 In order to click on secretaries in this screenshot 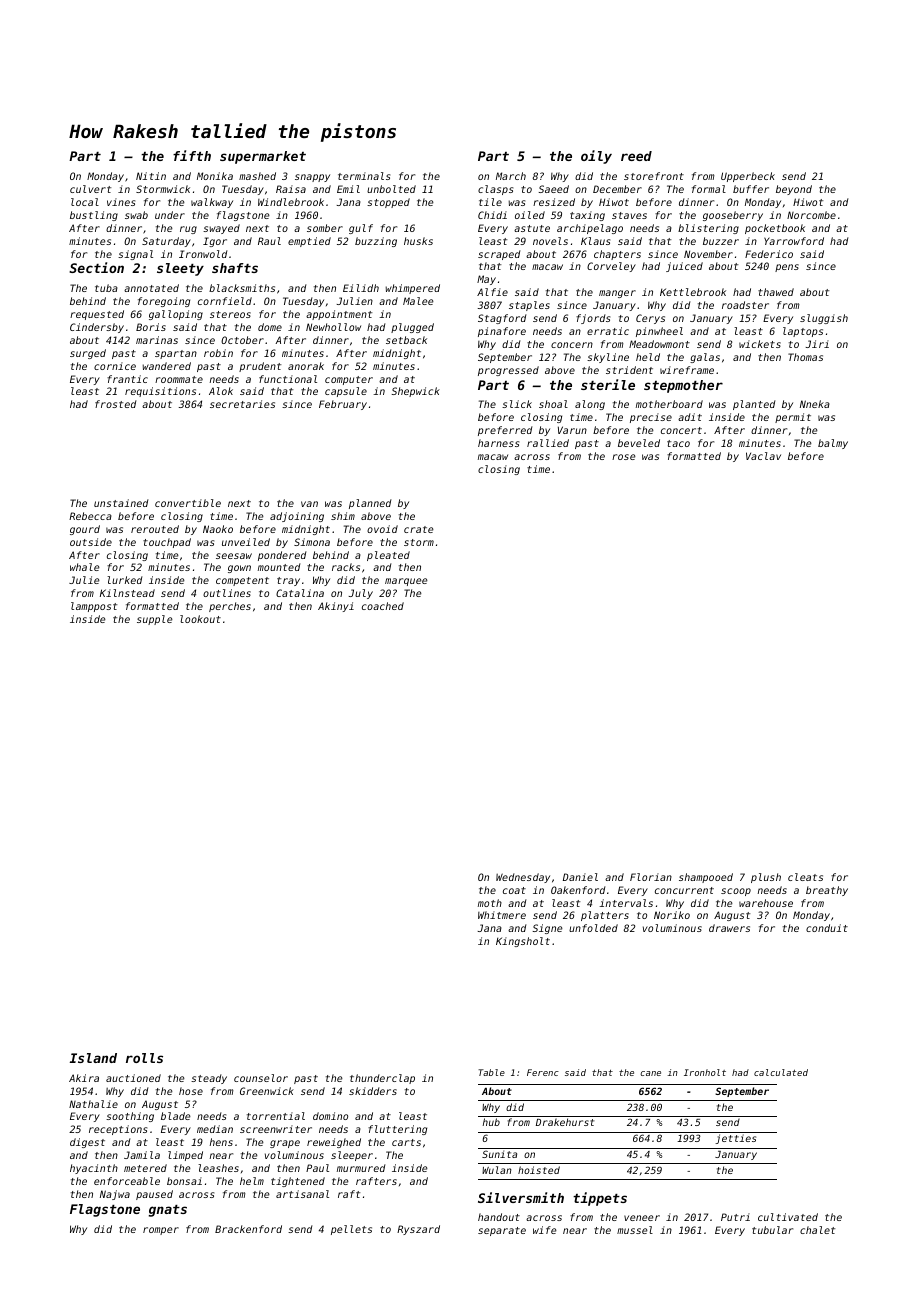, I will do `click(242, 404)`.
